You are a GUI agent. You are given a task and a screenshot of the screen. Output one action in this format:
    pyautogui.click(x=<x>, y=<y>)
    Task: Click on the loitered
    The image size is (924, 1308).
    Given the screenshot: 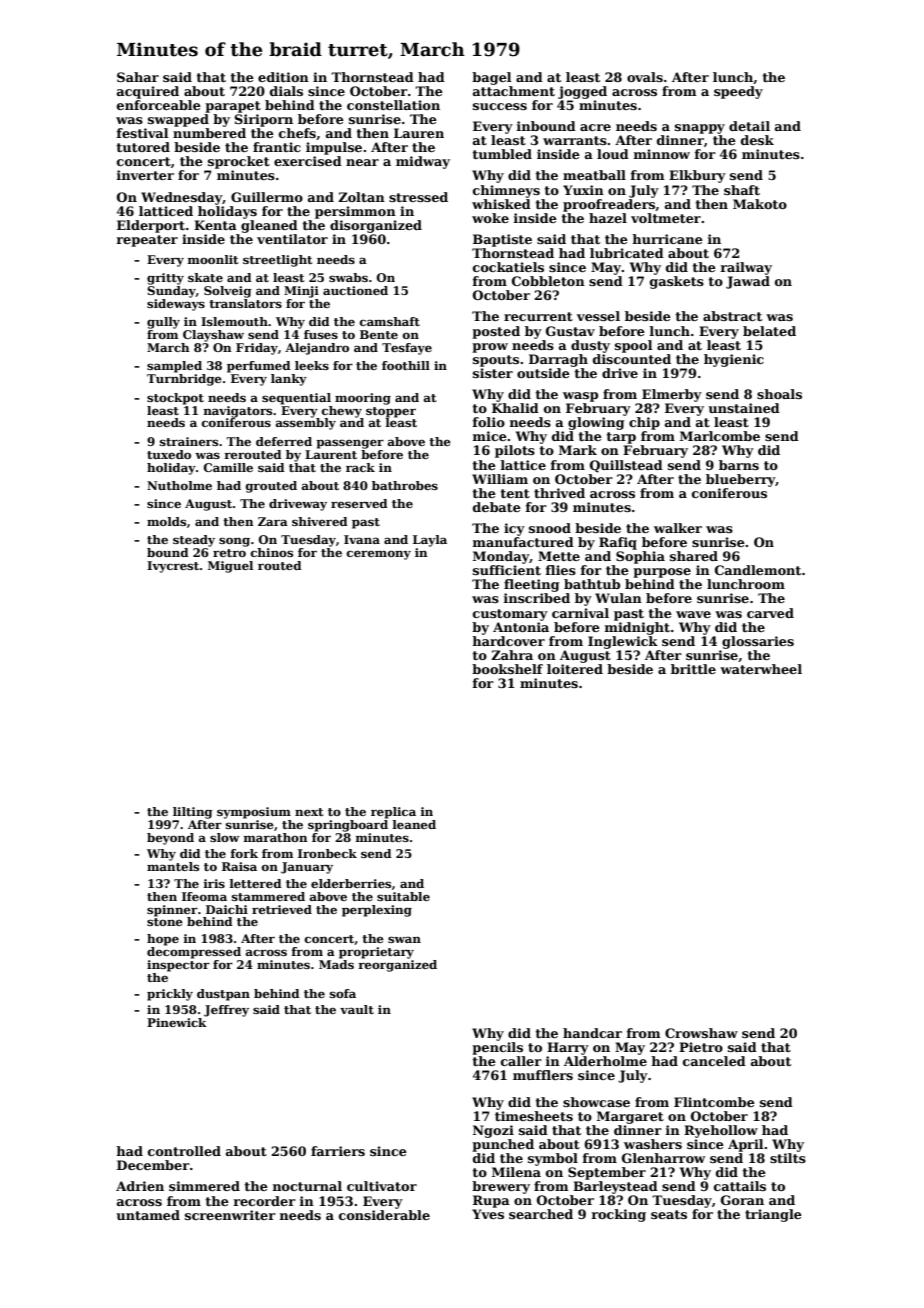 What is the action you would take?
    pyautogui.click(x=575, y=669)
